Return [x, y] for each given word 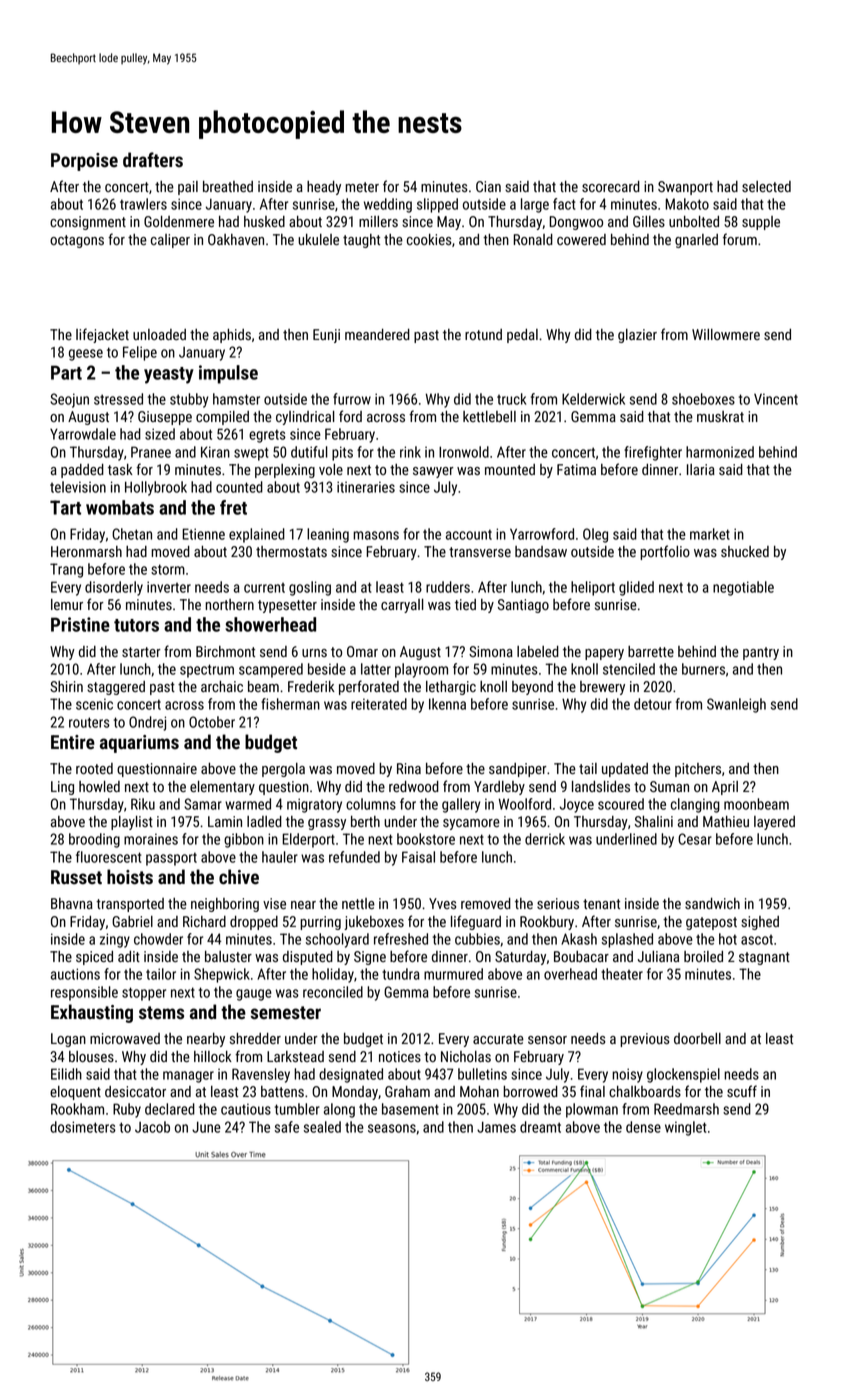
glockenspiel [683, 1075]
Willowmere [726, 334]
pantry [761, 653]
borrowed [530, 1091]
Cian [488, 186]
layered [774, 823]
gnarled [696, 241]
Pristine [80, 624]
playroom [421, 670]
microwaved [125, 1038]
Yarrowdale [83, 434]
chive [239, 877]
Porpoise [84, 162]
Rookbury [547, 923]
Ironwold [464, 452]
